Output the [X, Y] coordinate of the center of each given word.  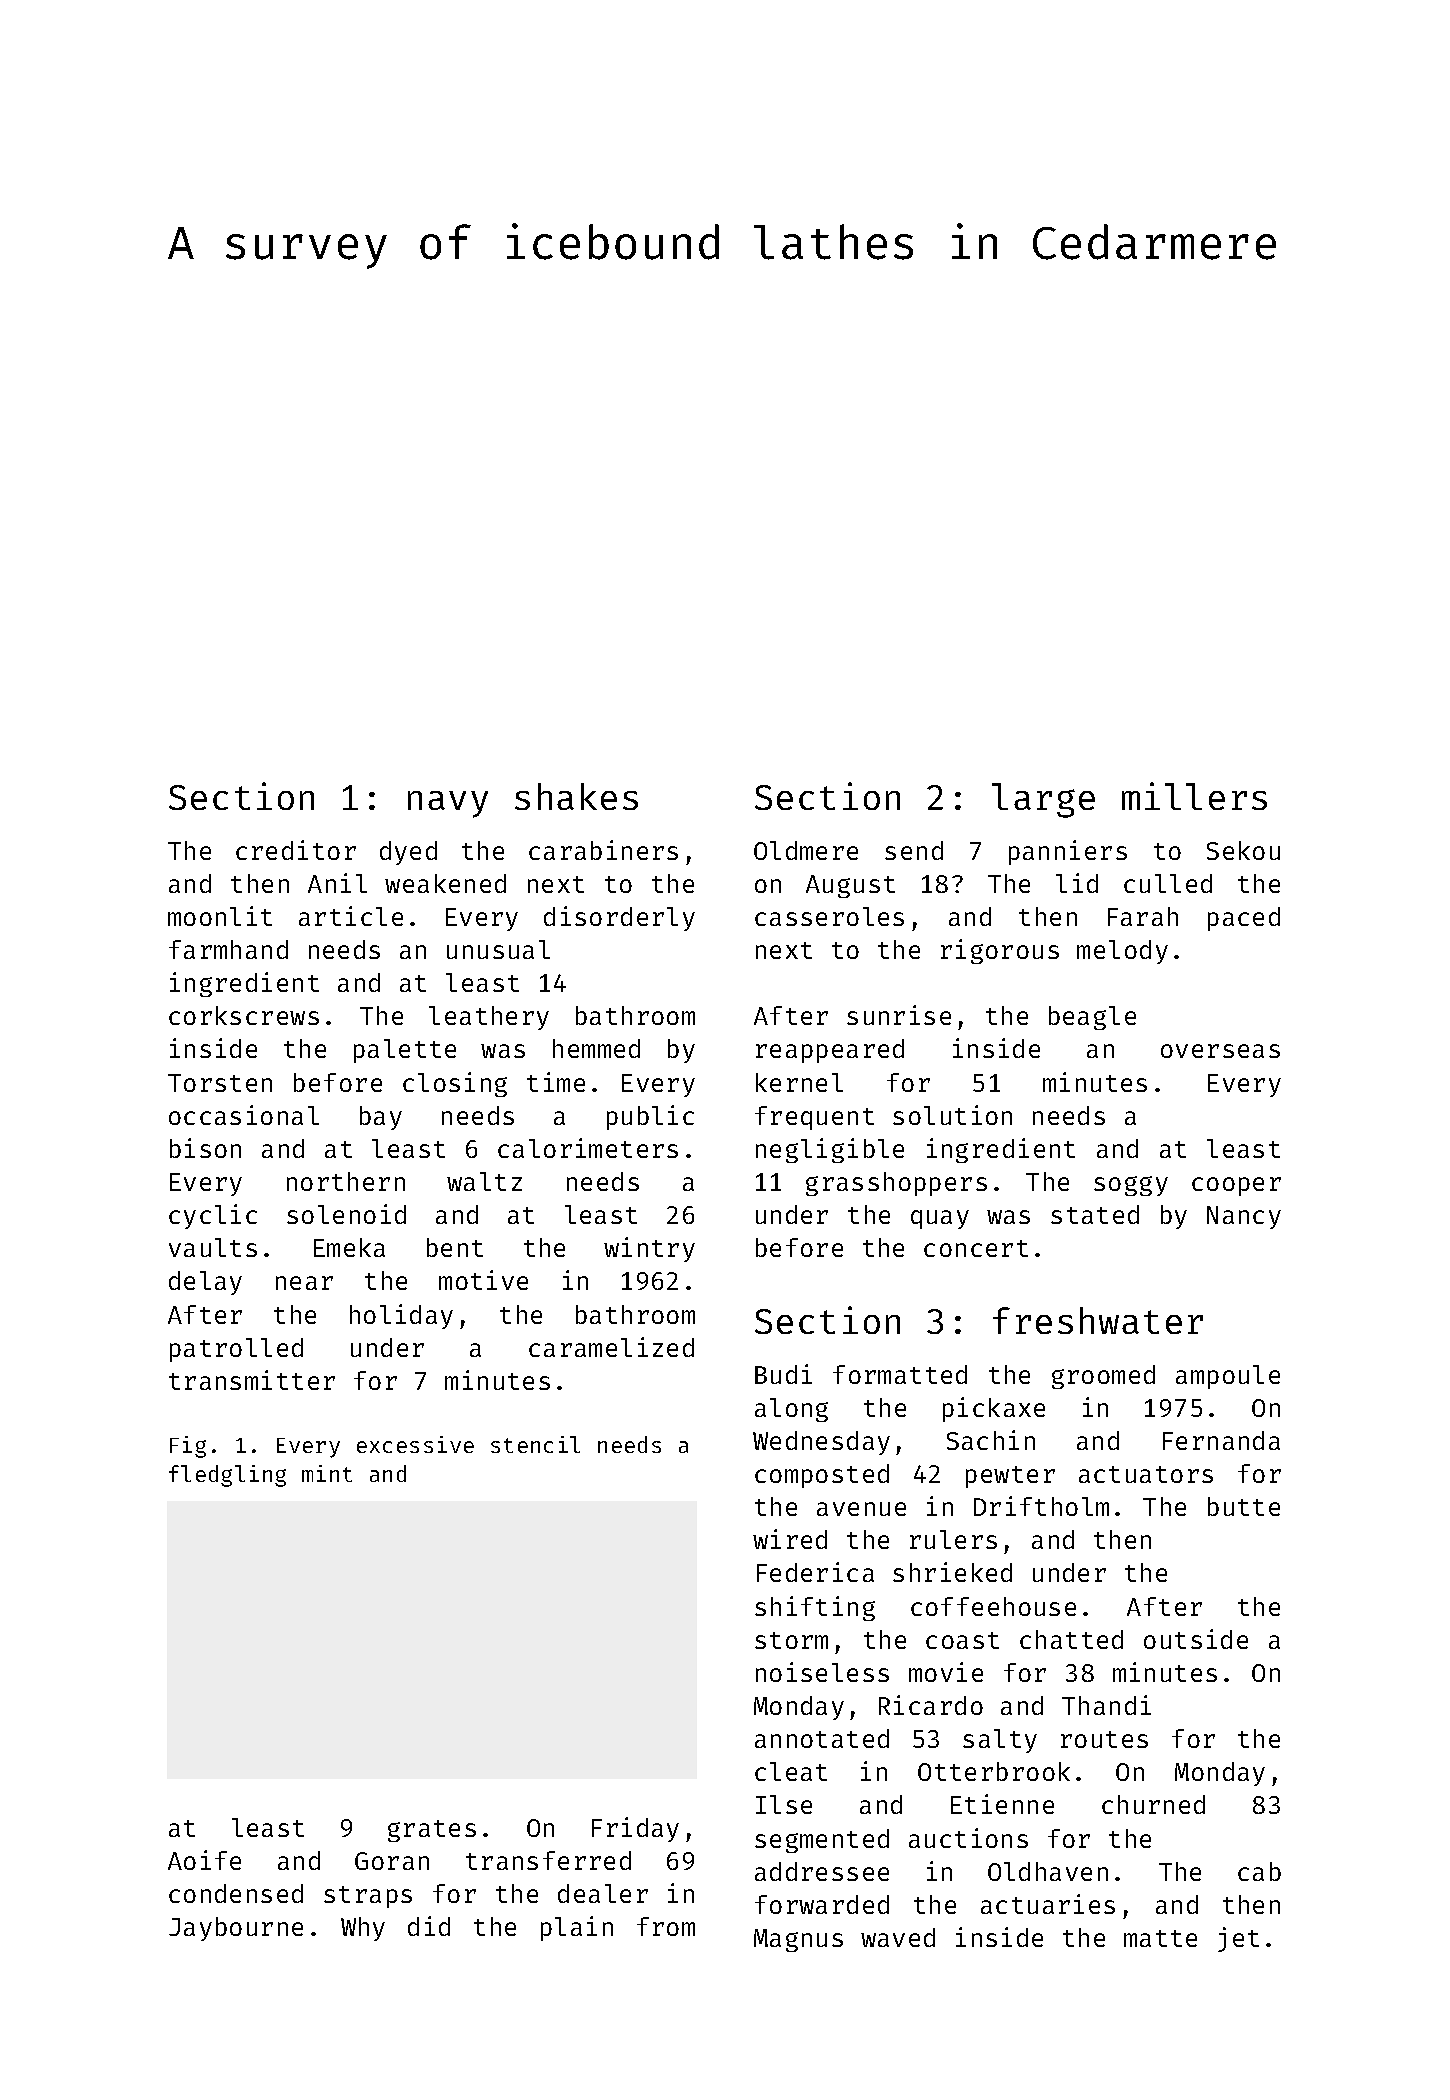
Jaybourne [236, 1929]
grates [432, 1831]
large [1043, 800]
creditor [296, 850]
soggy [1131, 1186]
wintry [649, 1249]
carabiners [603, 850]
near [304, 1283]
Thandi [1106, 1705]
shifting [815, 1608]
